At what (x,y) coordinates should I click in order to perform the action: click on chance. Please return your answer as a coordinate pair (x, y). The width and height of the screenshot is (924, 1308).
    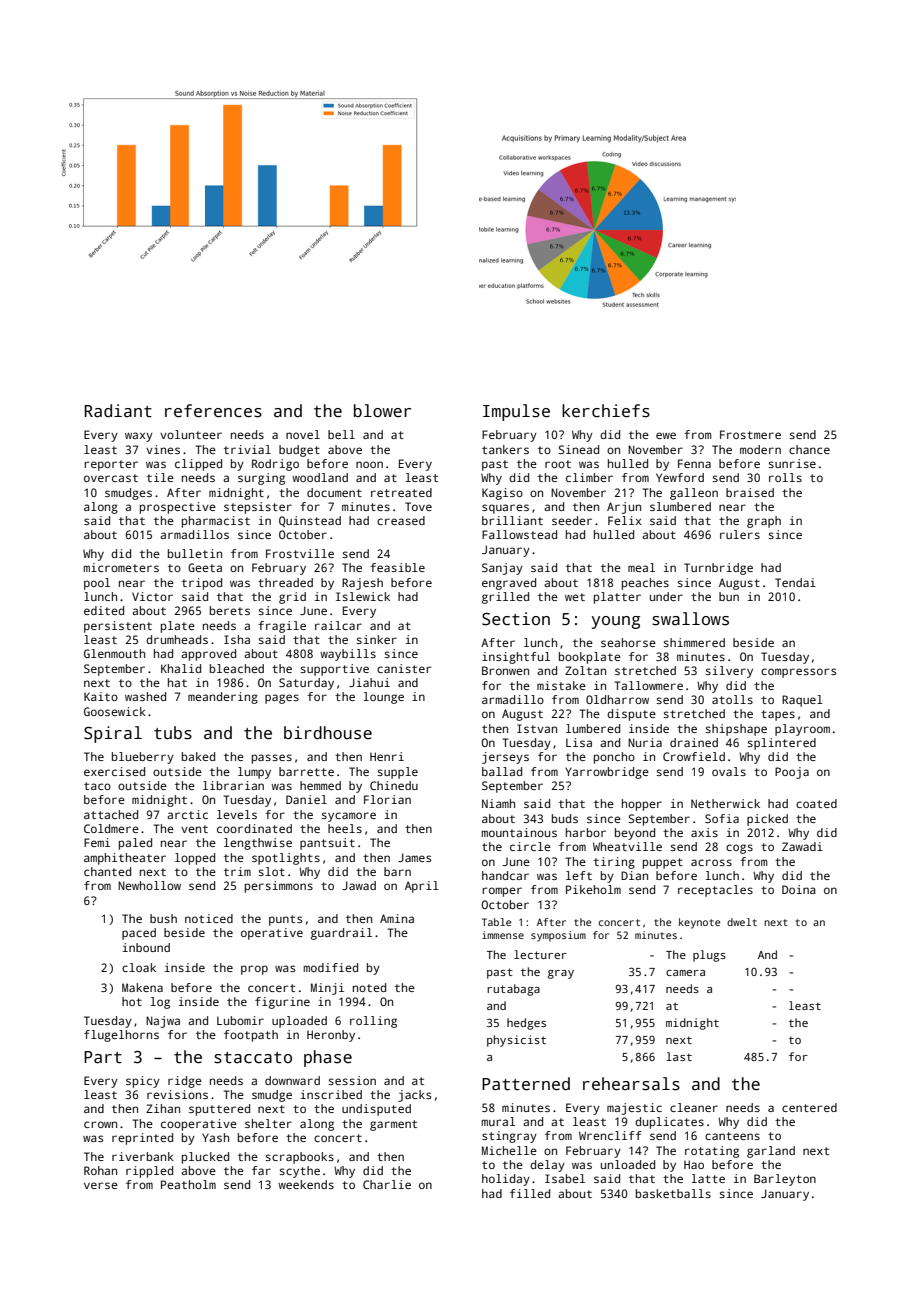
    Looking at the image, I should click on (809, 449).
